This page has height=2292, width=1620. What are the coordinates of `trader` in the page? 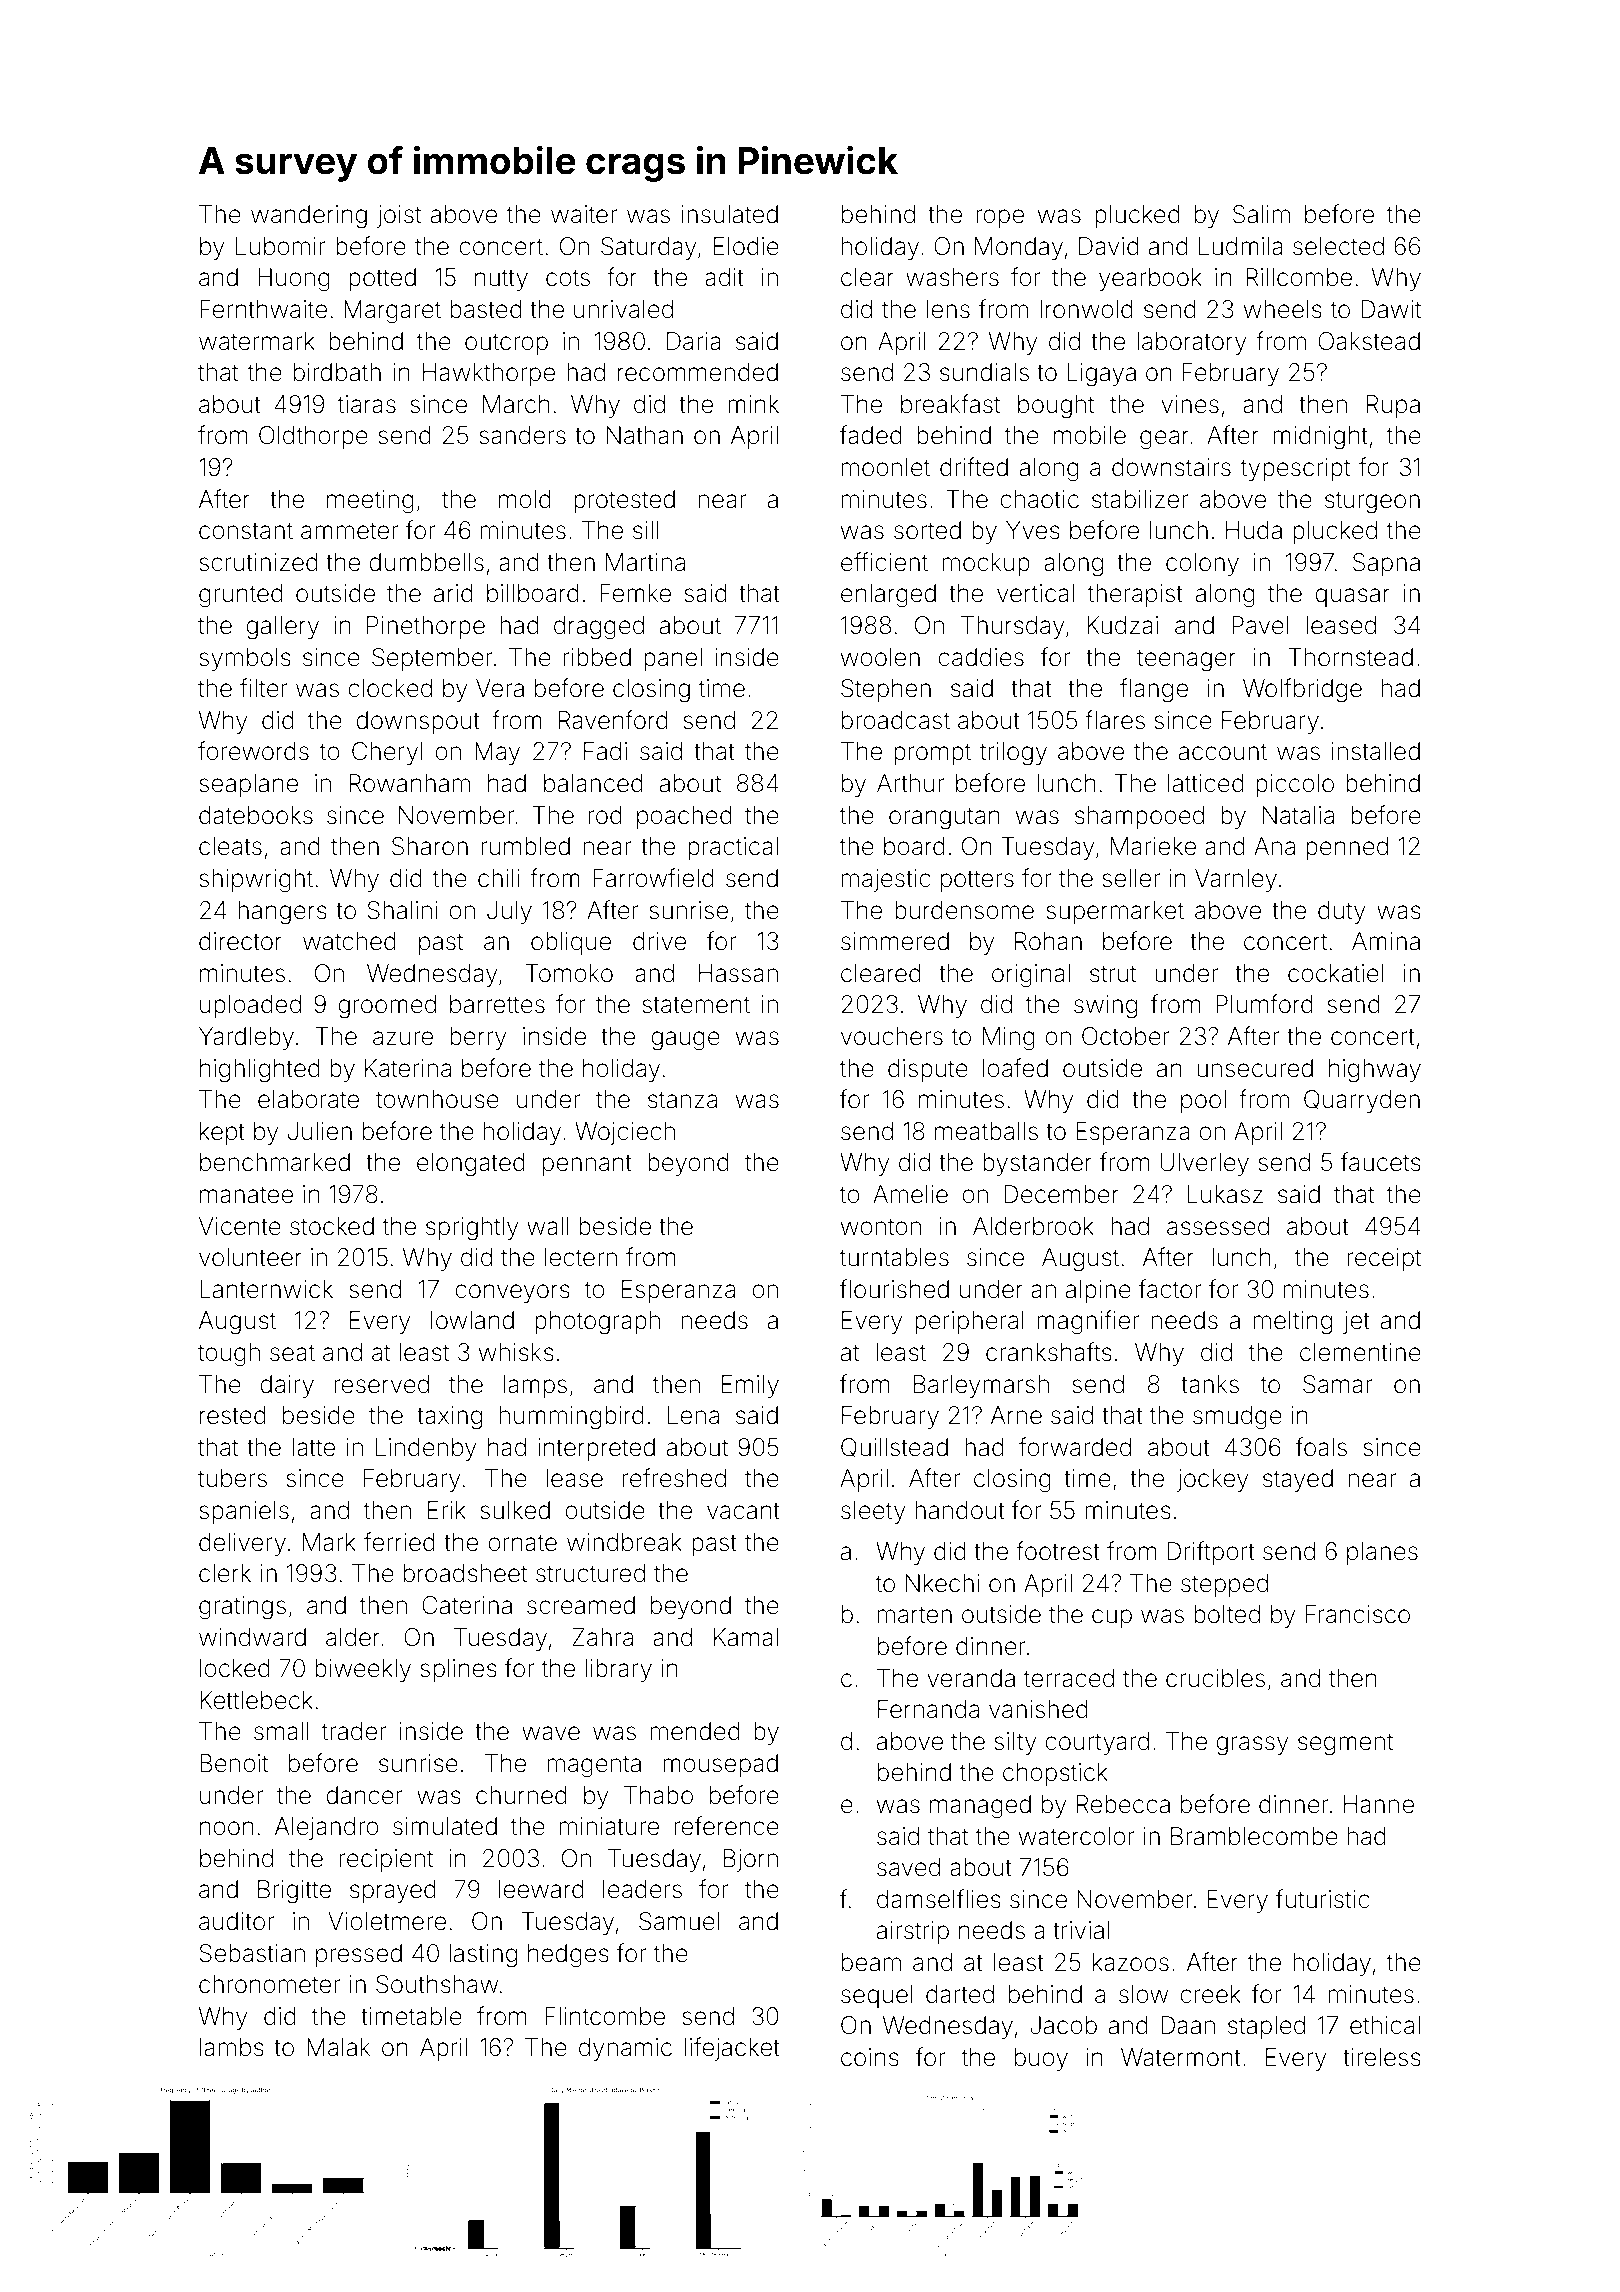 It's located at (354, 1731).
